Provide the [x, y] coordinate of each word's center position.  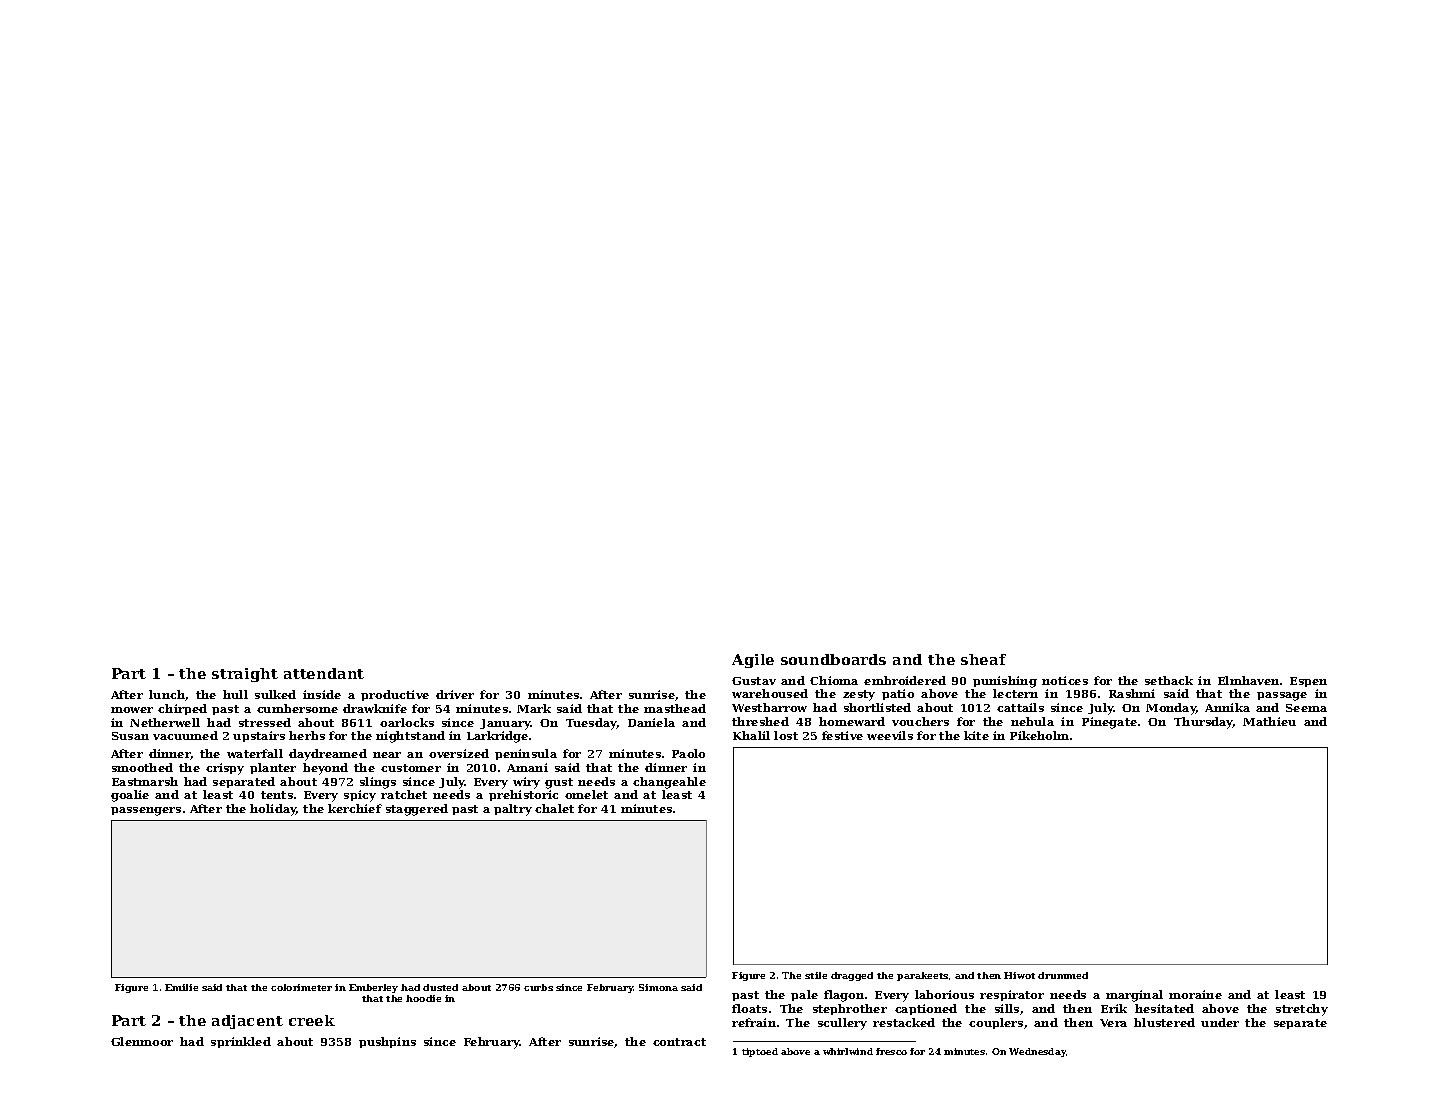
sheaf [983, 659]
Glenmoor [142, 1041]
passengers [146, 811]
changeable [669, 783]
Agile [753, 661]
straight [245, 675]
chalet [554, 808]
